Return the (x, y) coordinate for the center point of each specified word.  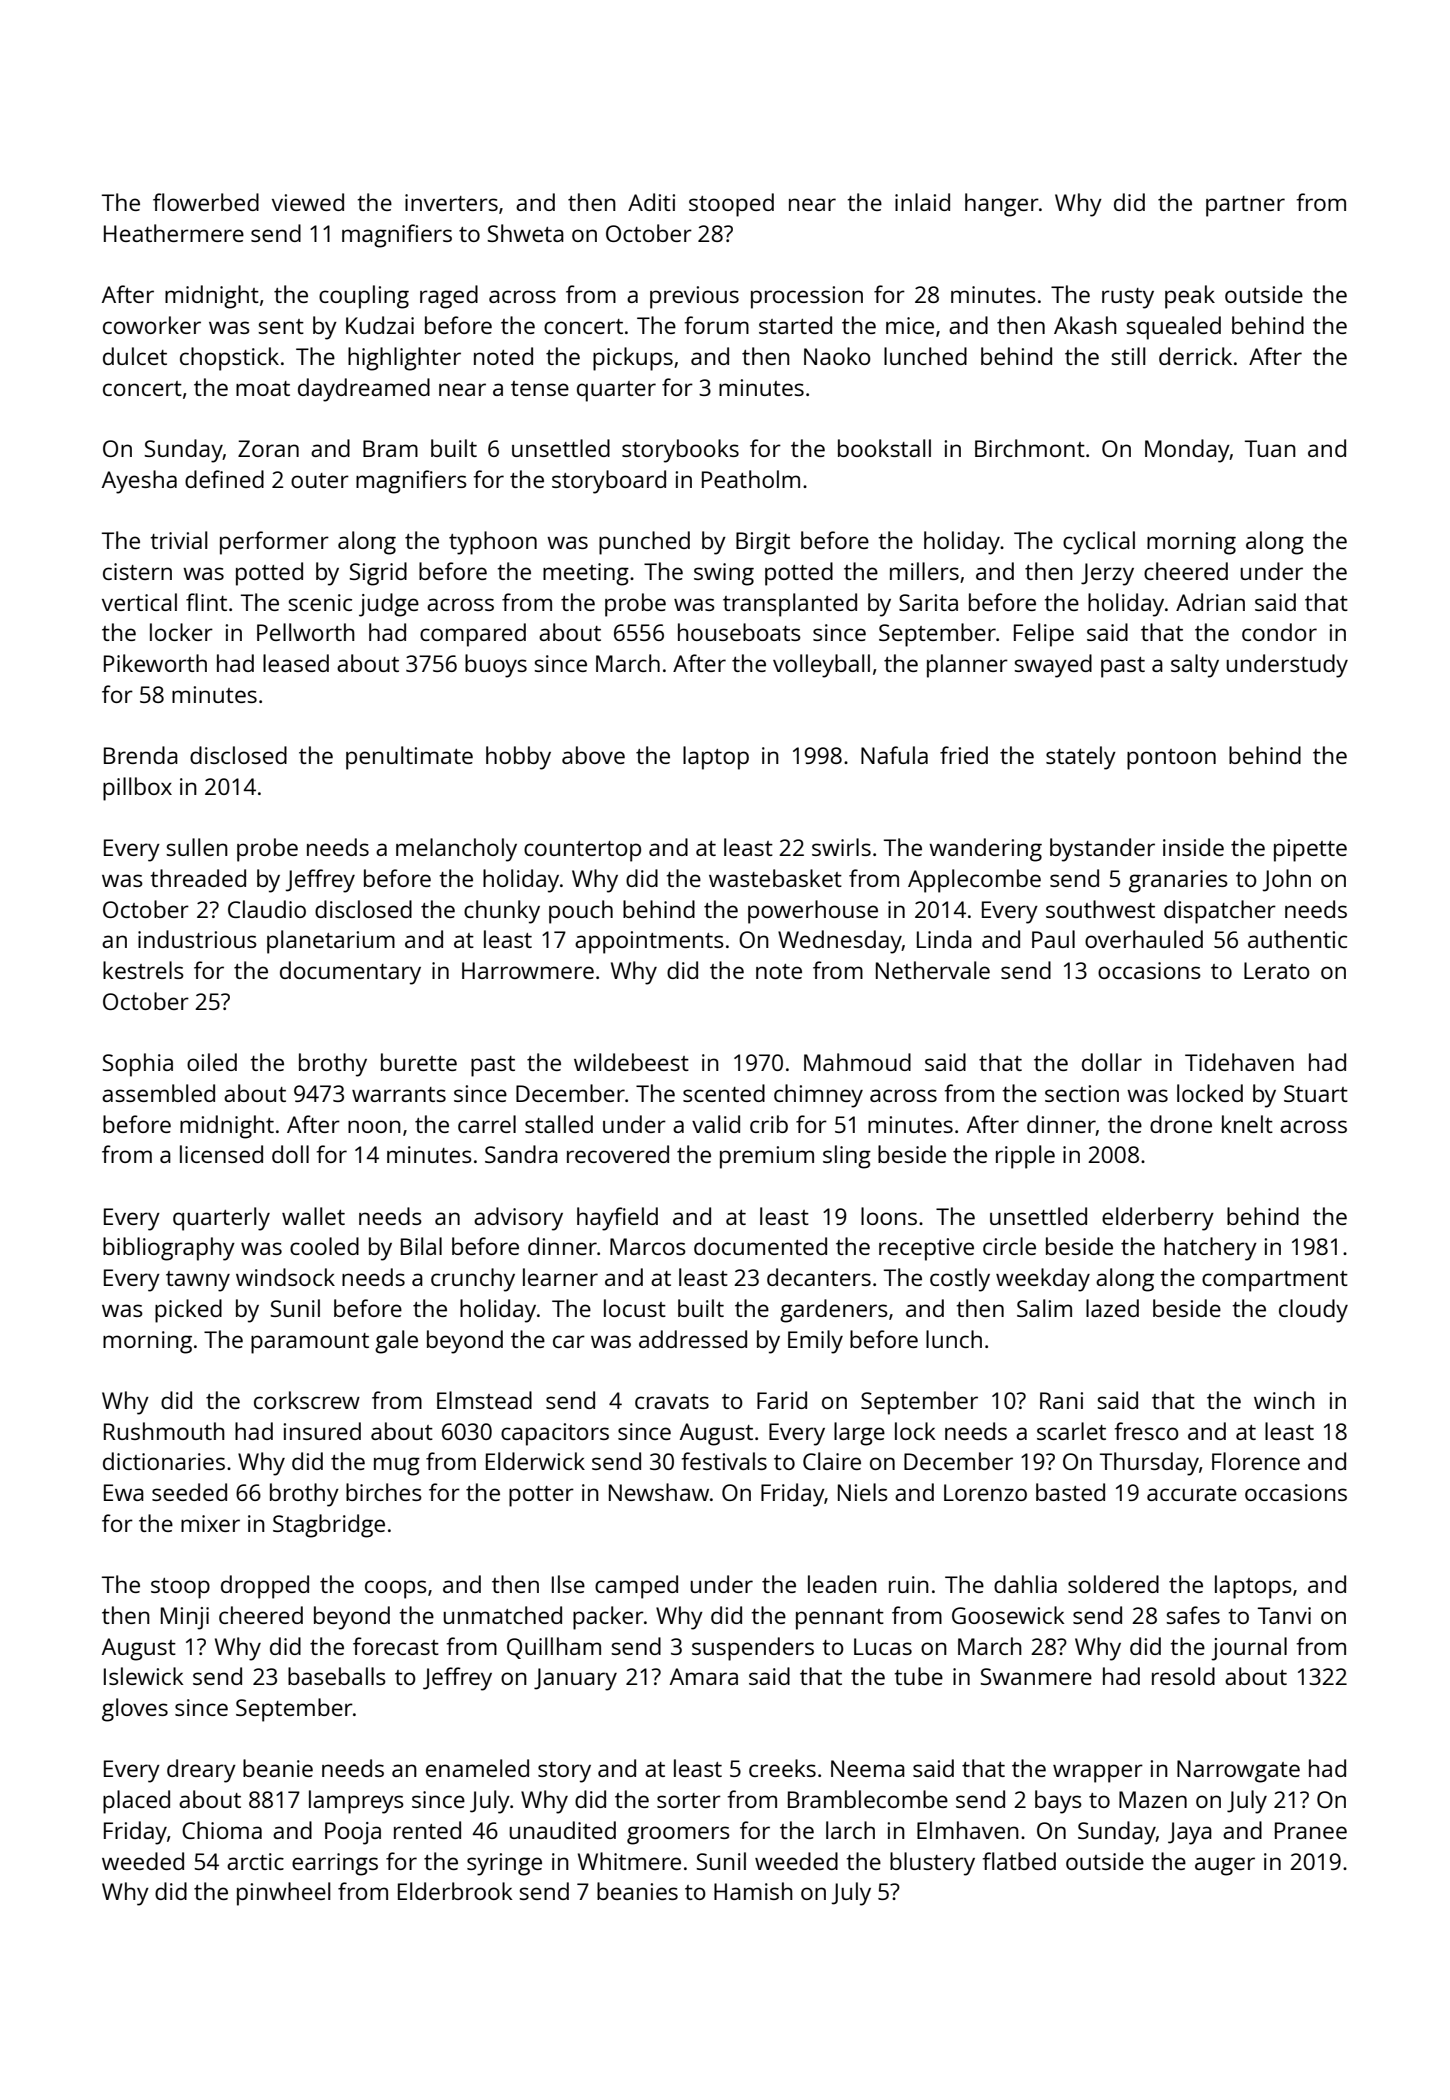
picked (188, 1311)
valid (716, 1124)
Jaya (1190, 1833)
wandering (985, 850)
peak (1190, 297)
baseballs (337, 1676)
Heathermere (174, 233)
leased (296, 663)
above (593, 755)
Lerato (1277, 970)
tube (918, 1676)
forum (716, 325)
